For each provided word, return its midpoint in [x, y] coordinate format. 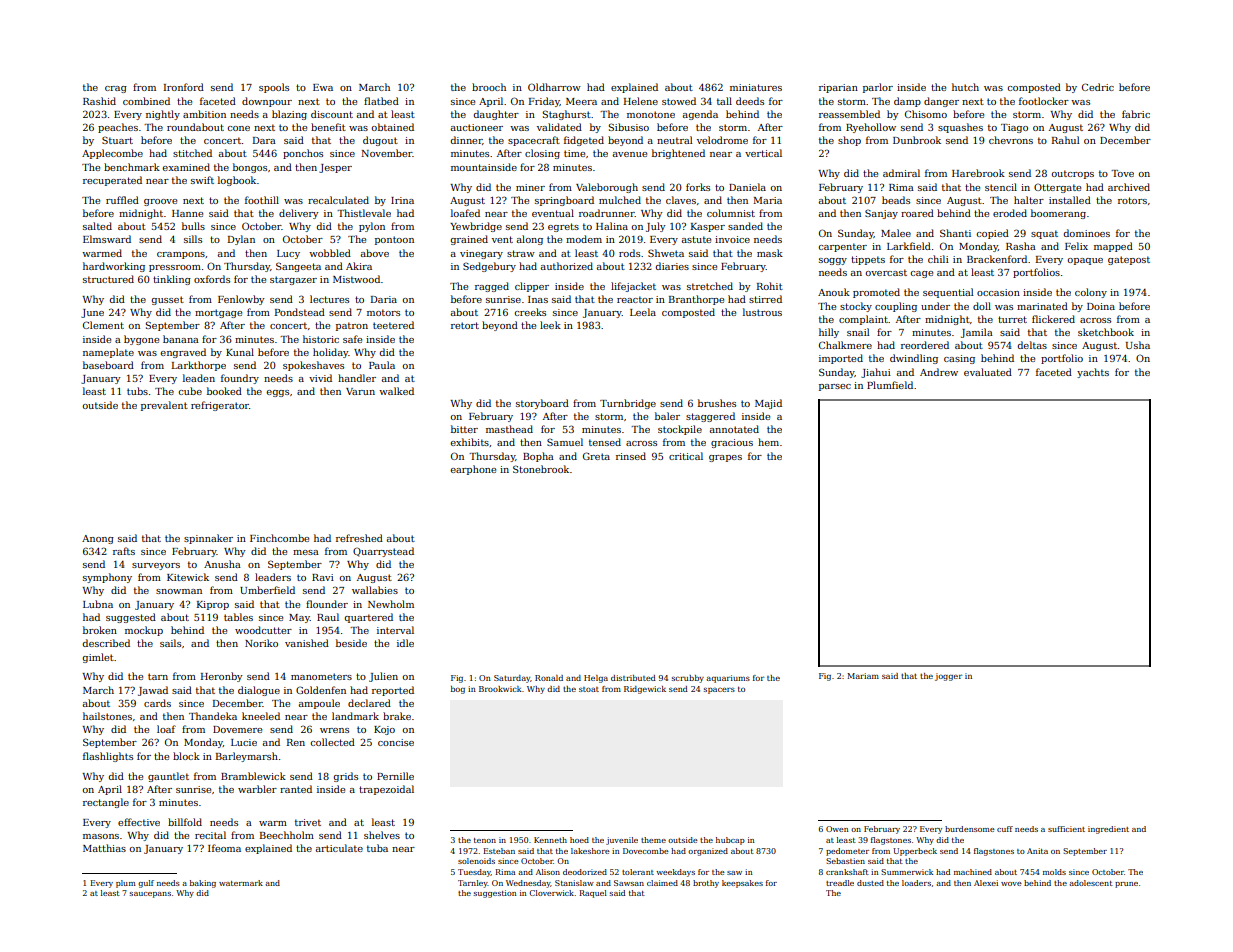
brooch [489, 87]
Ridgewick [645, 690]
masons [101, 836]
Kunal [240, 352]
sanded [745, 226]
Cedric [1098, 87]
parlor [878, 88]
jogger [948, 677]
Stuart [117, 140]
